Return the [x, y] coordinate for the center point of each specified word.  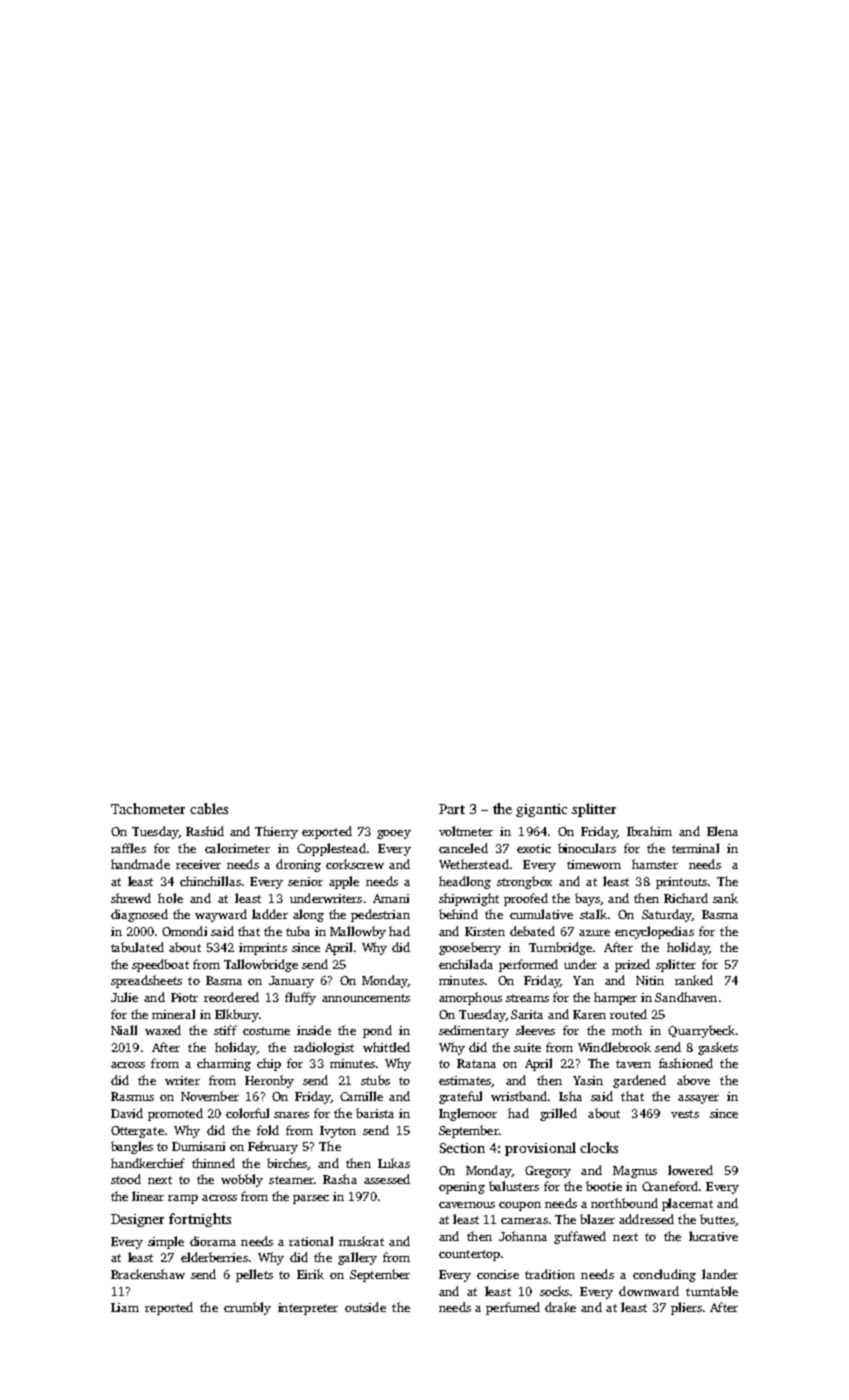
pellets [254, 1275]
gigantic [541, 810]
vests [685, 1114]
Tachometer [148, 808]
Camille [361, 1096]
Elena [722, 831]
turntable [712, 1291]
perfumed [513, 1308]
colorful [247, 1113]
